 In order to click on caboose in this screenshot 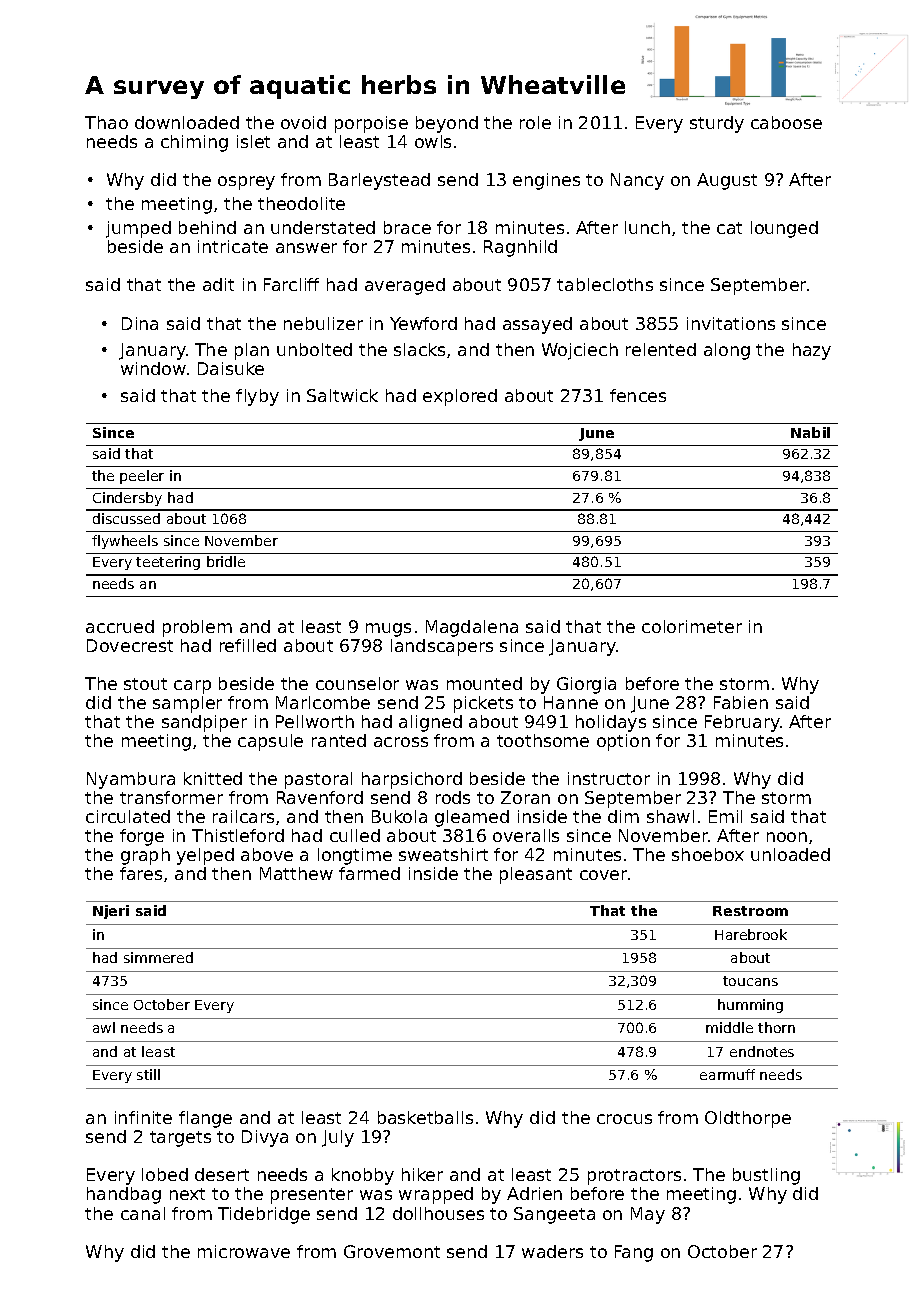, I will do `click(786, 122)`.
